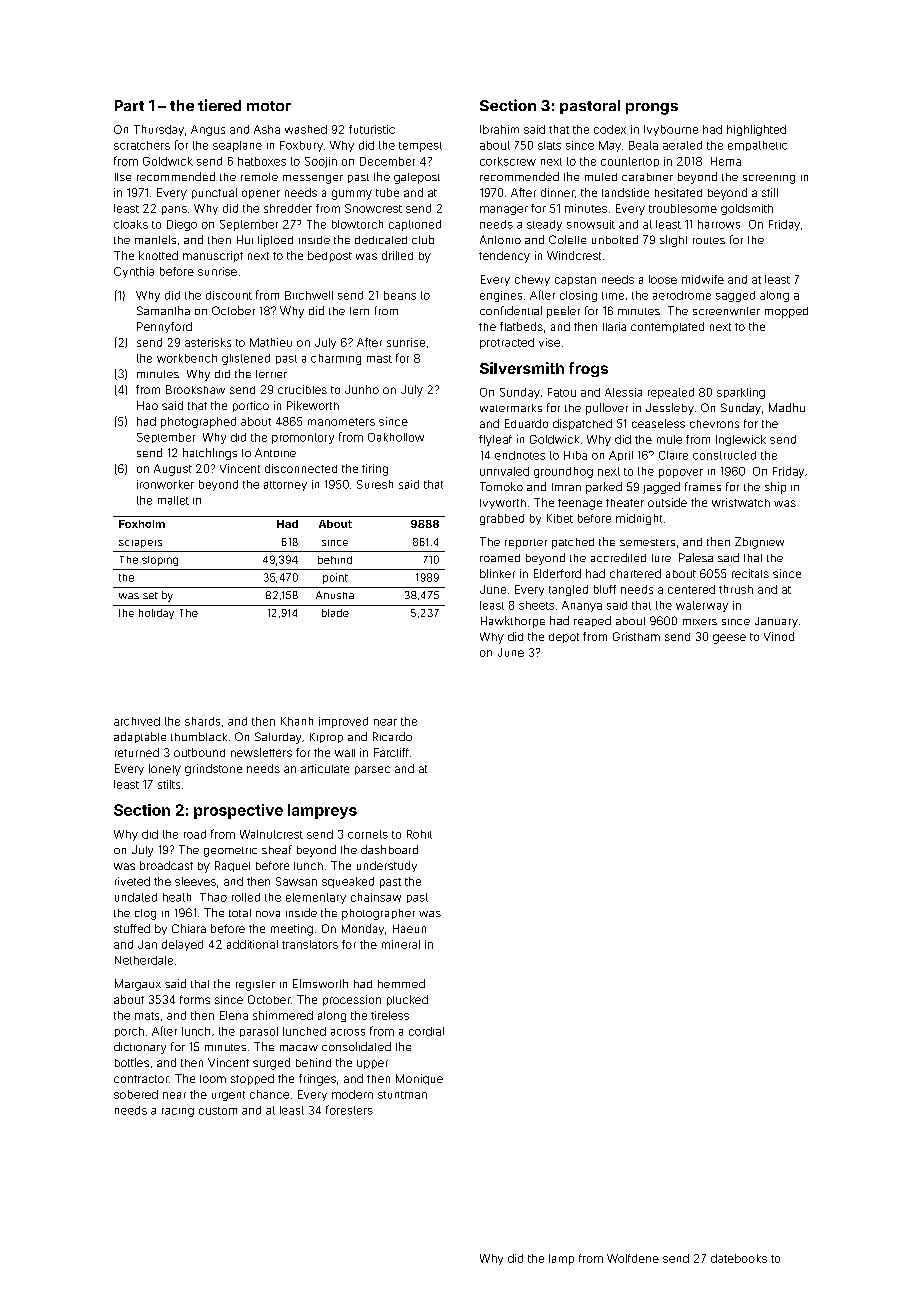  Describe the element at coordinates (564, 638) in the document. I see `depot` at that location.
